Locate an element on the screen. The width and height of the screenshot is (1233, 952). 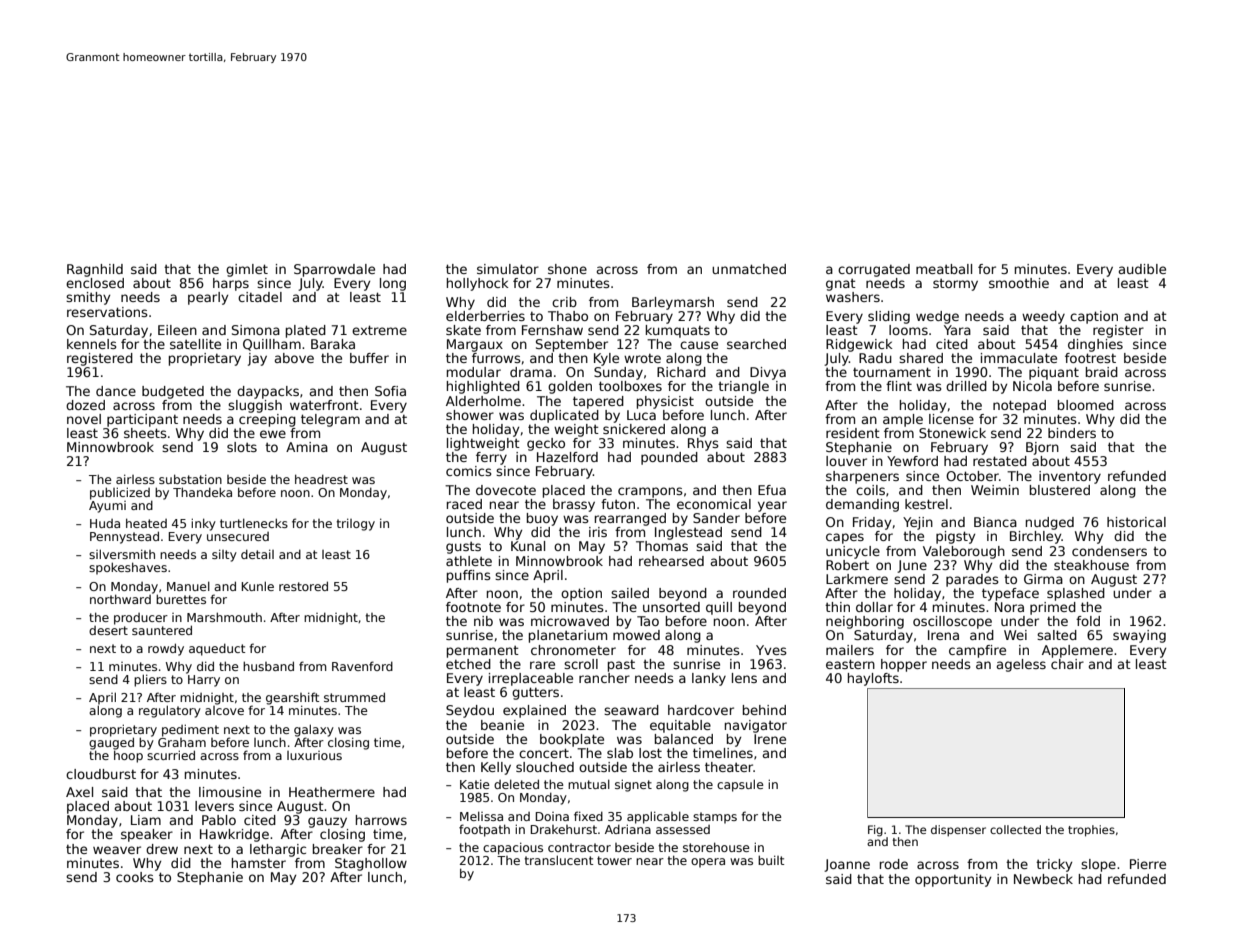
pounded is located at coordinates (669, 458).
